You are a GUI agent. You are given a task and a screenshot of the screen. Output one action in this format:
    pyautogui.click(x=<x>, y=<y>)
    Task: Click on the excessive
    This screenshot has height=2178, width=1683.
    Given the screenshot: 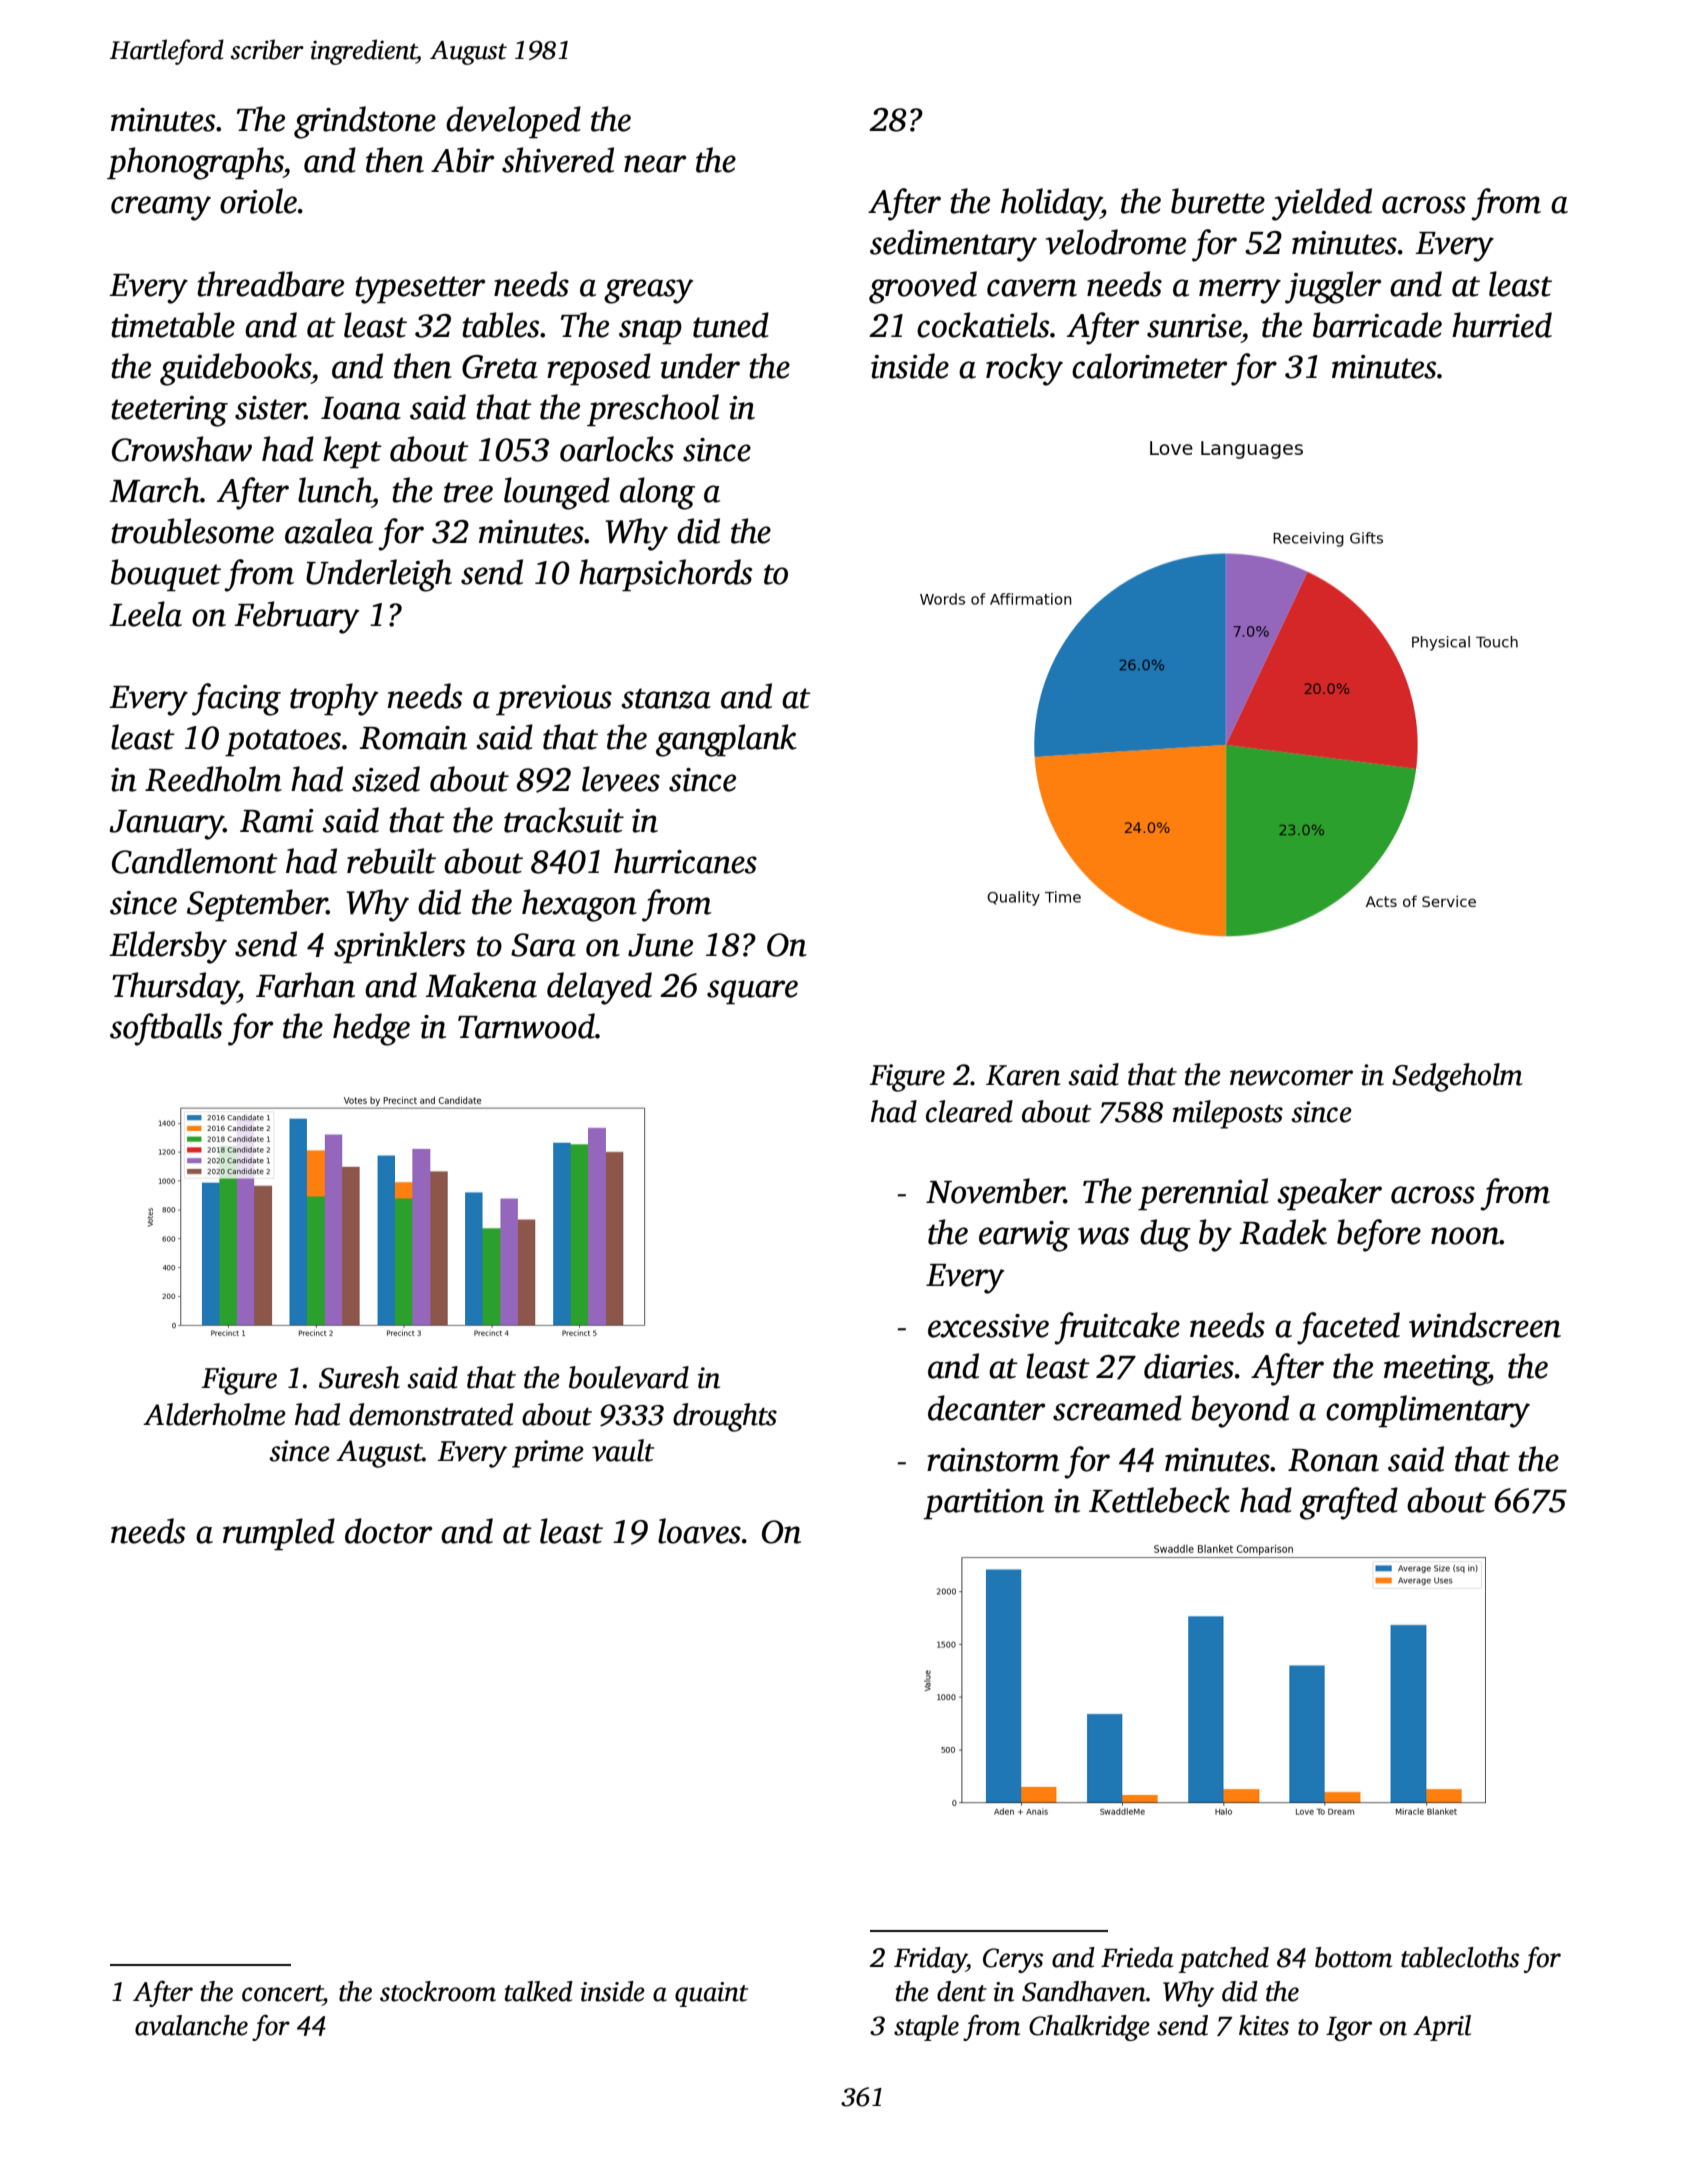 What is the action you would take?
    pyautogui.click(x=988, y=1326)
